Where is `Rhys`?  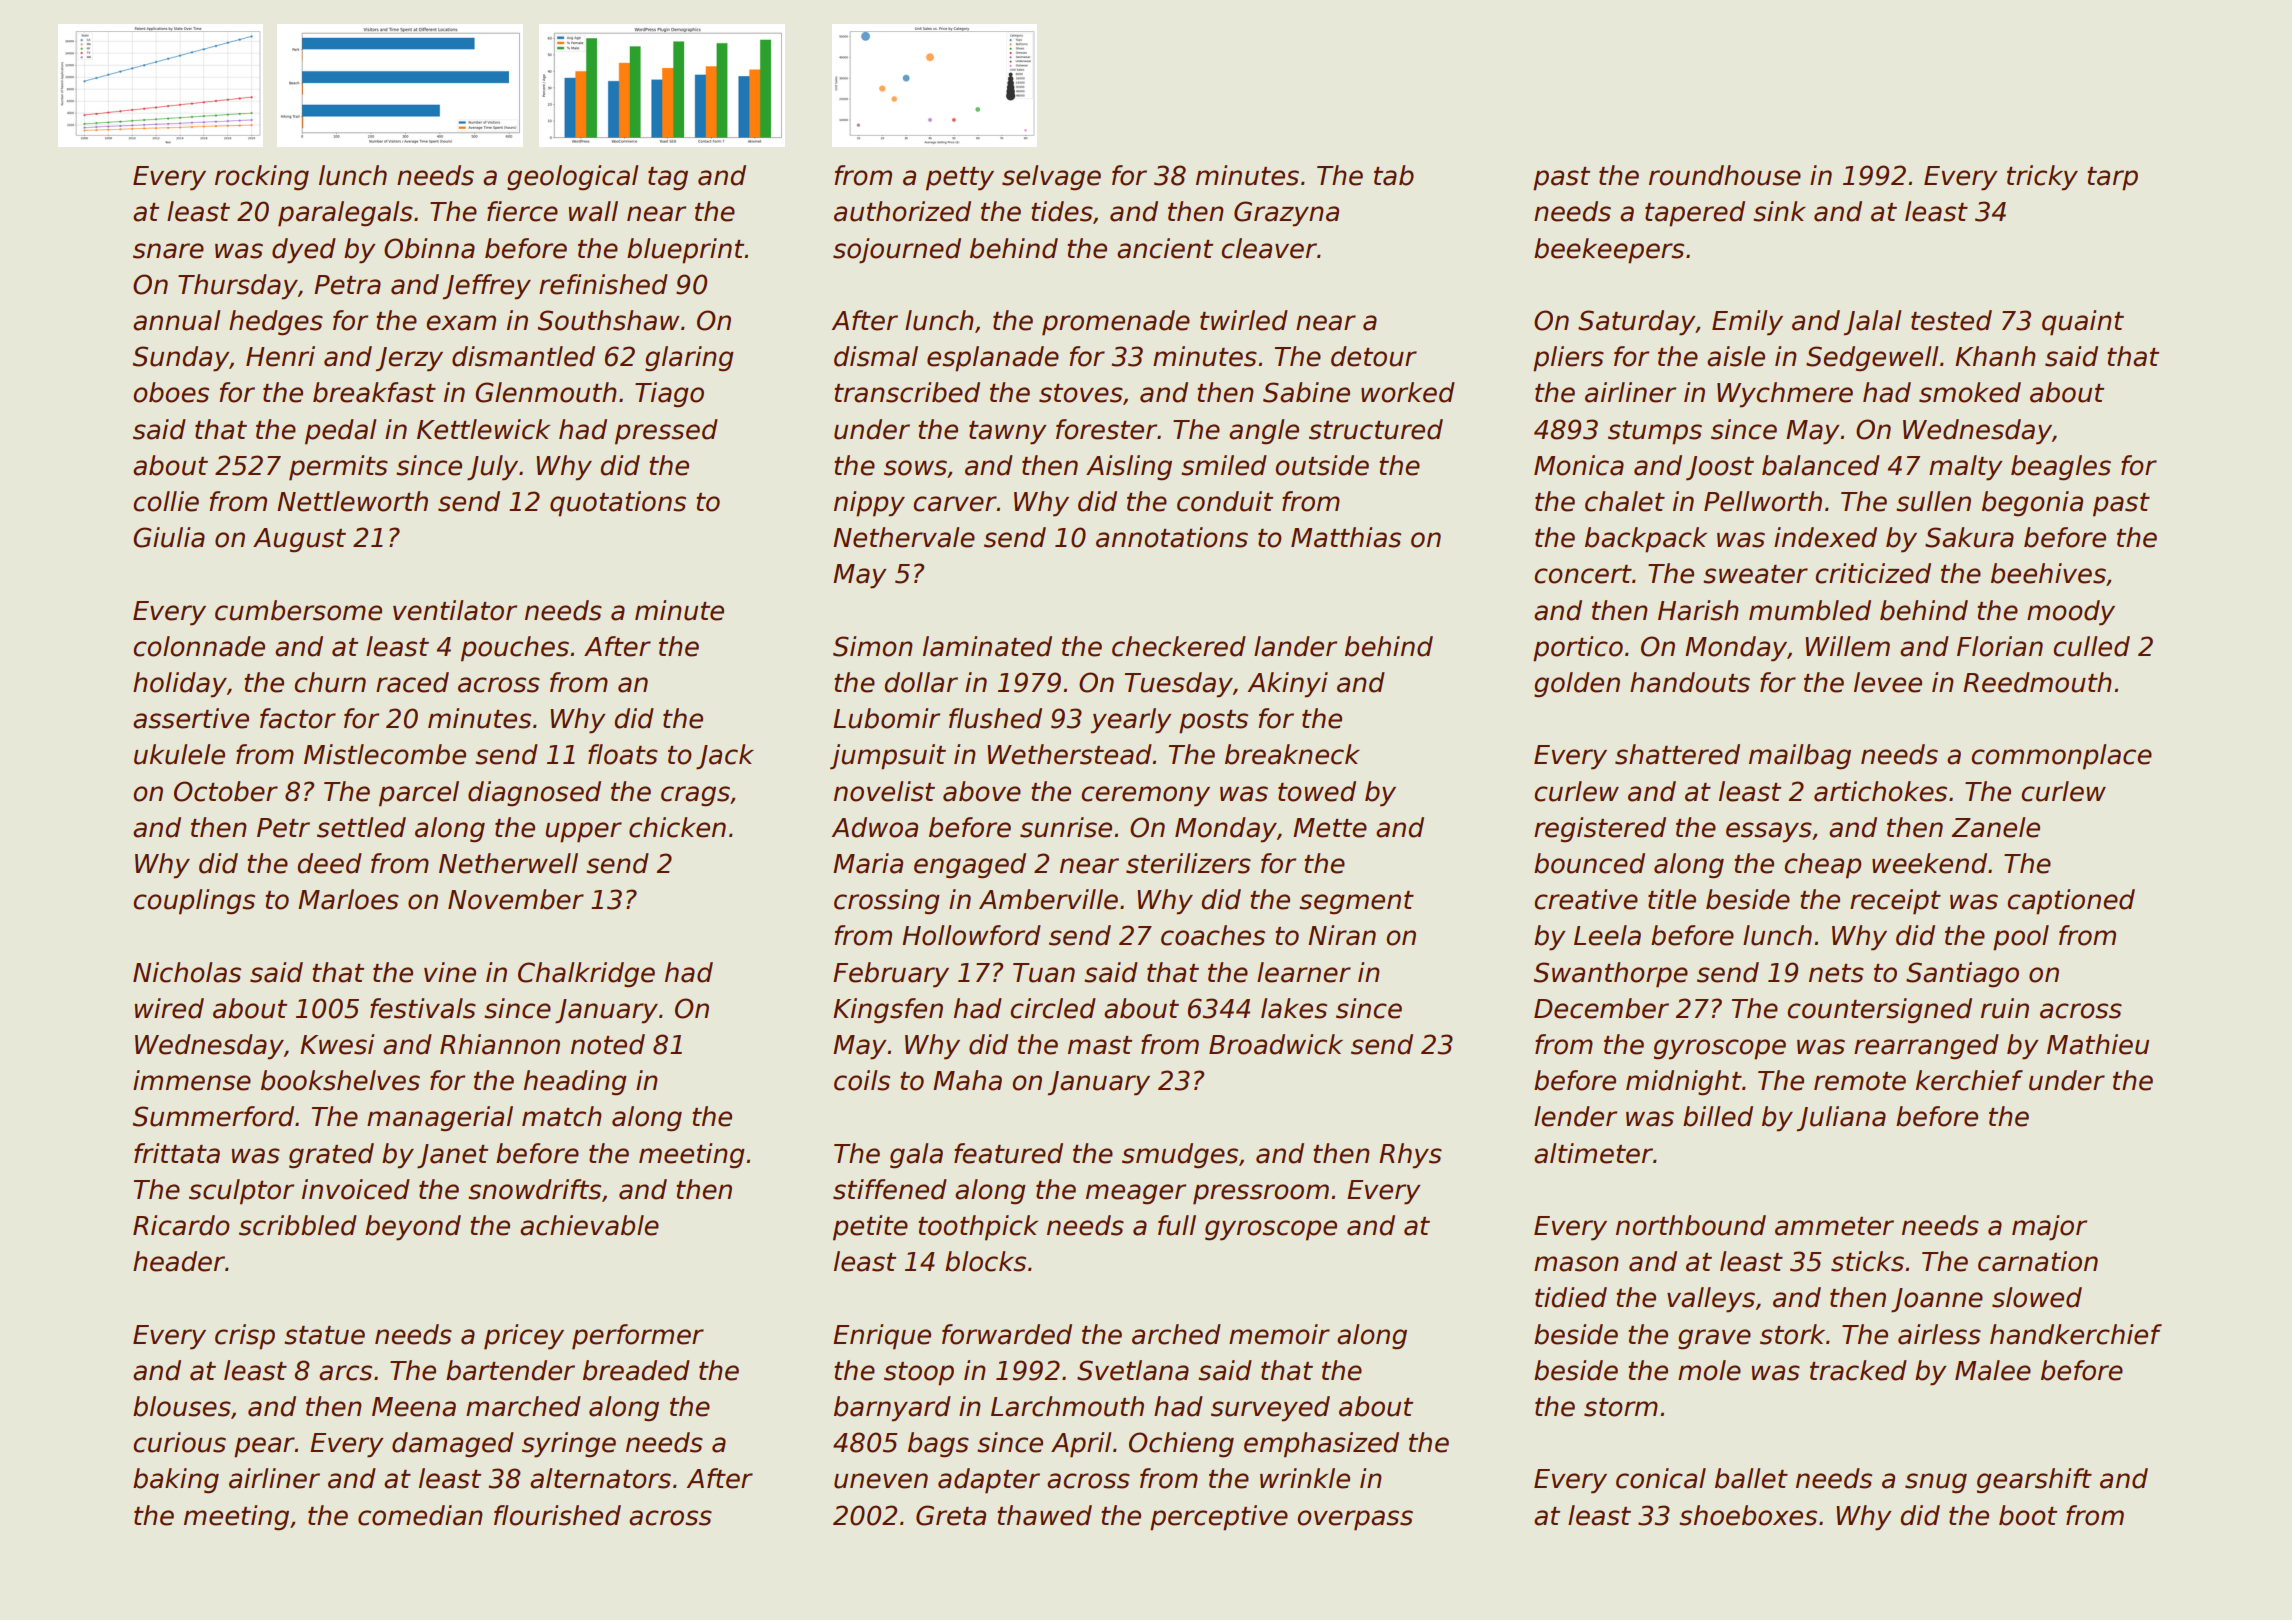 Rhys is located at coordinates (1410, 1156).
